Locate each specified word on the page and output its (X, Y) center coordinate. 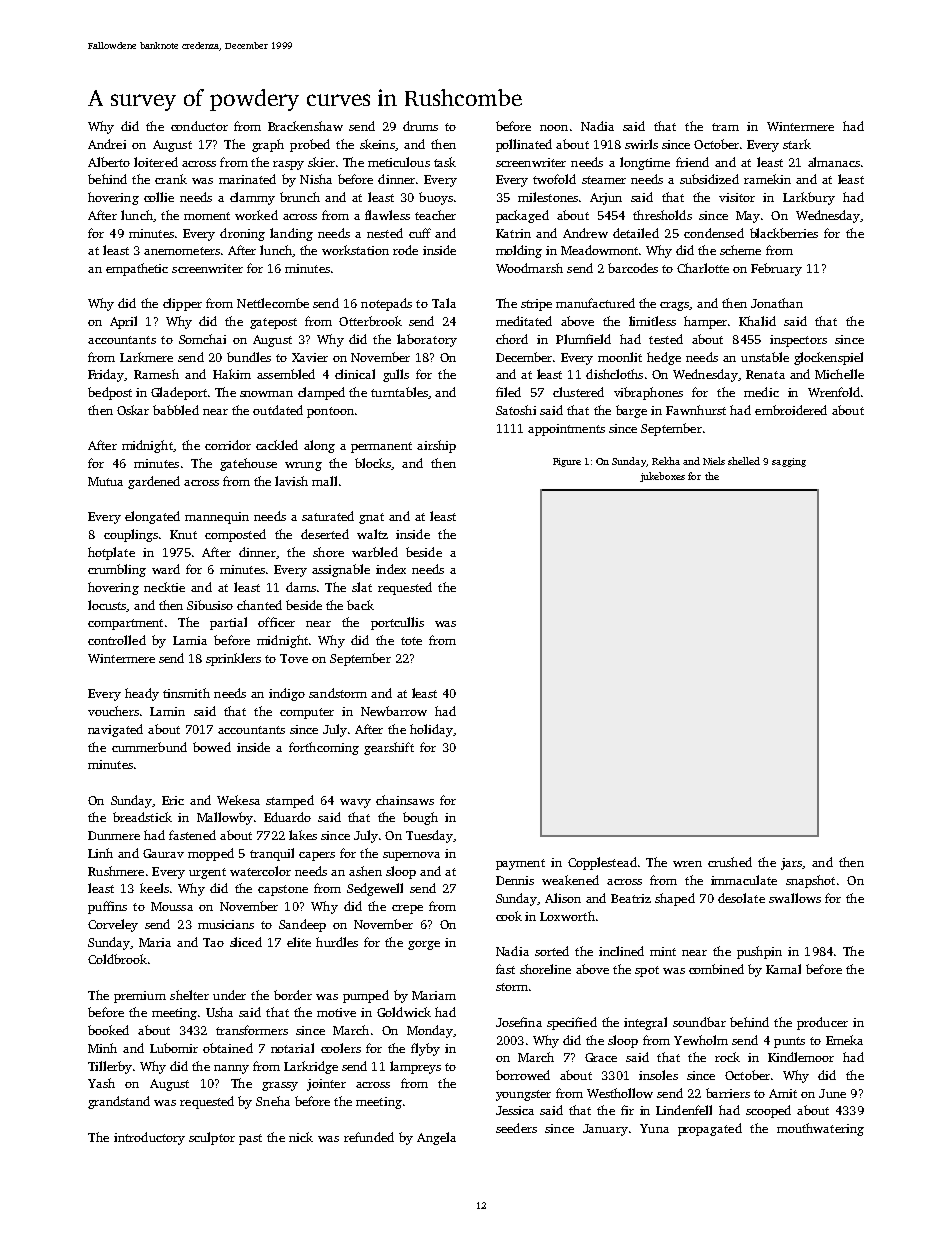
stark (797, 144)
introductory (149, 1138)
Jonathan (777, 303)
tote (411, 641)
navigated (115, 730)
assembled (286, 374)
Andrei (107, 144)
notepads (386, 304)
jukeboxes (662, 477)
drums (420, 126)
